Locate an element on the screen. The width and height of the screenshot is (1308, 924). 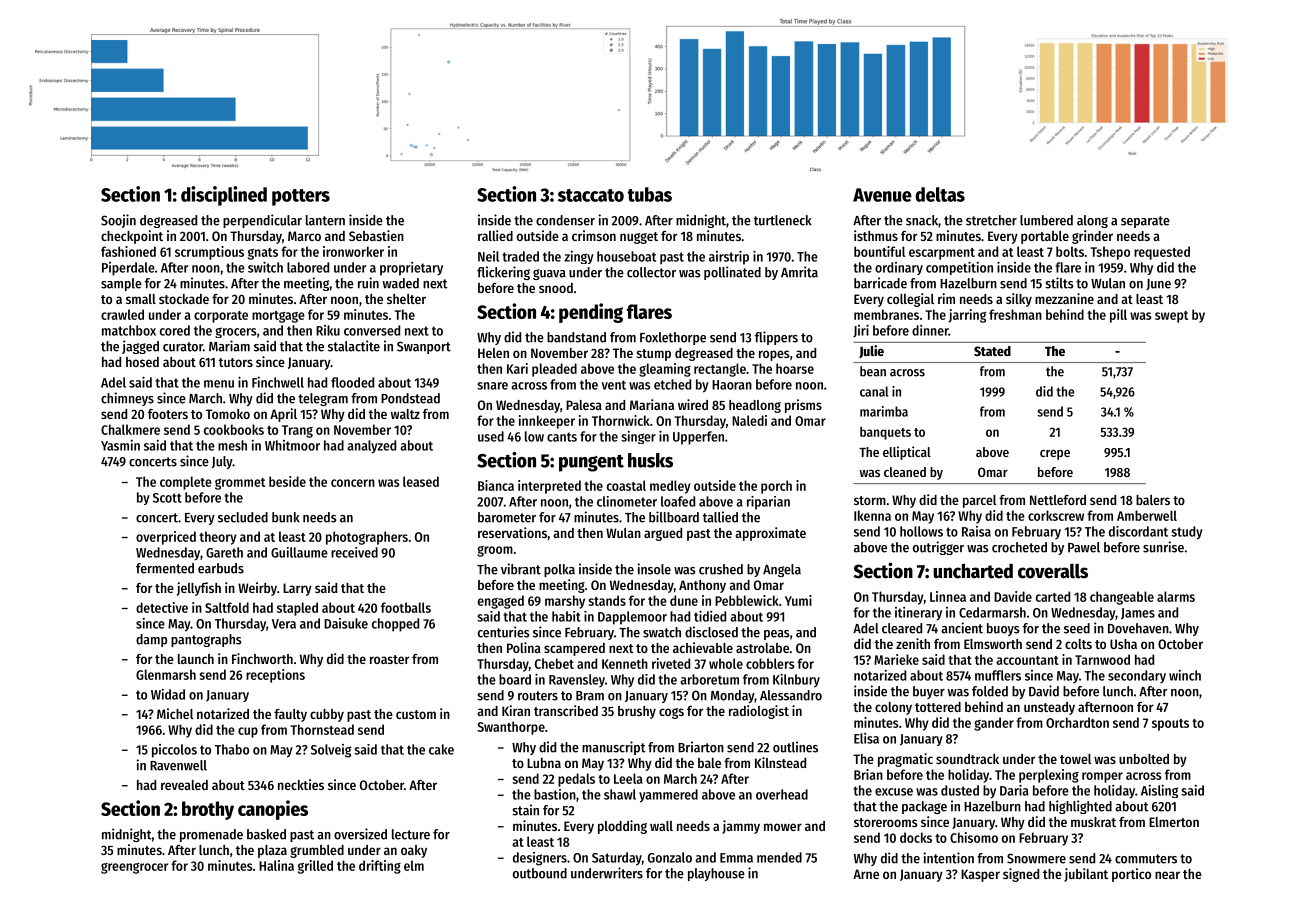
Halina is located at coordinates (276, 865).
